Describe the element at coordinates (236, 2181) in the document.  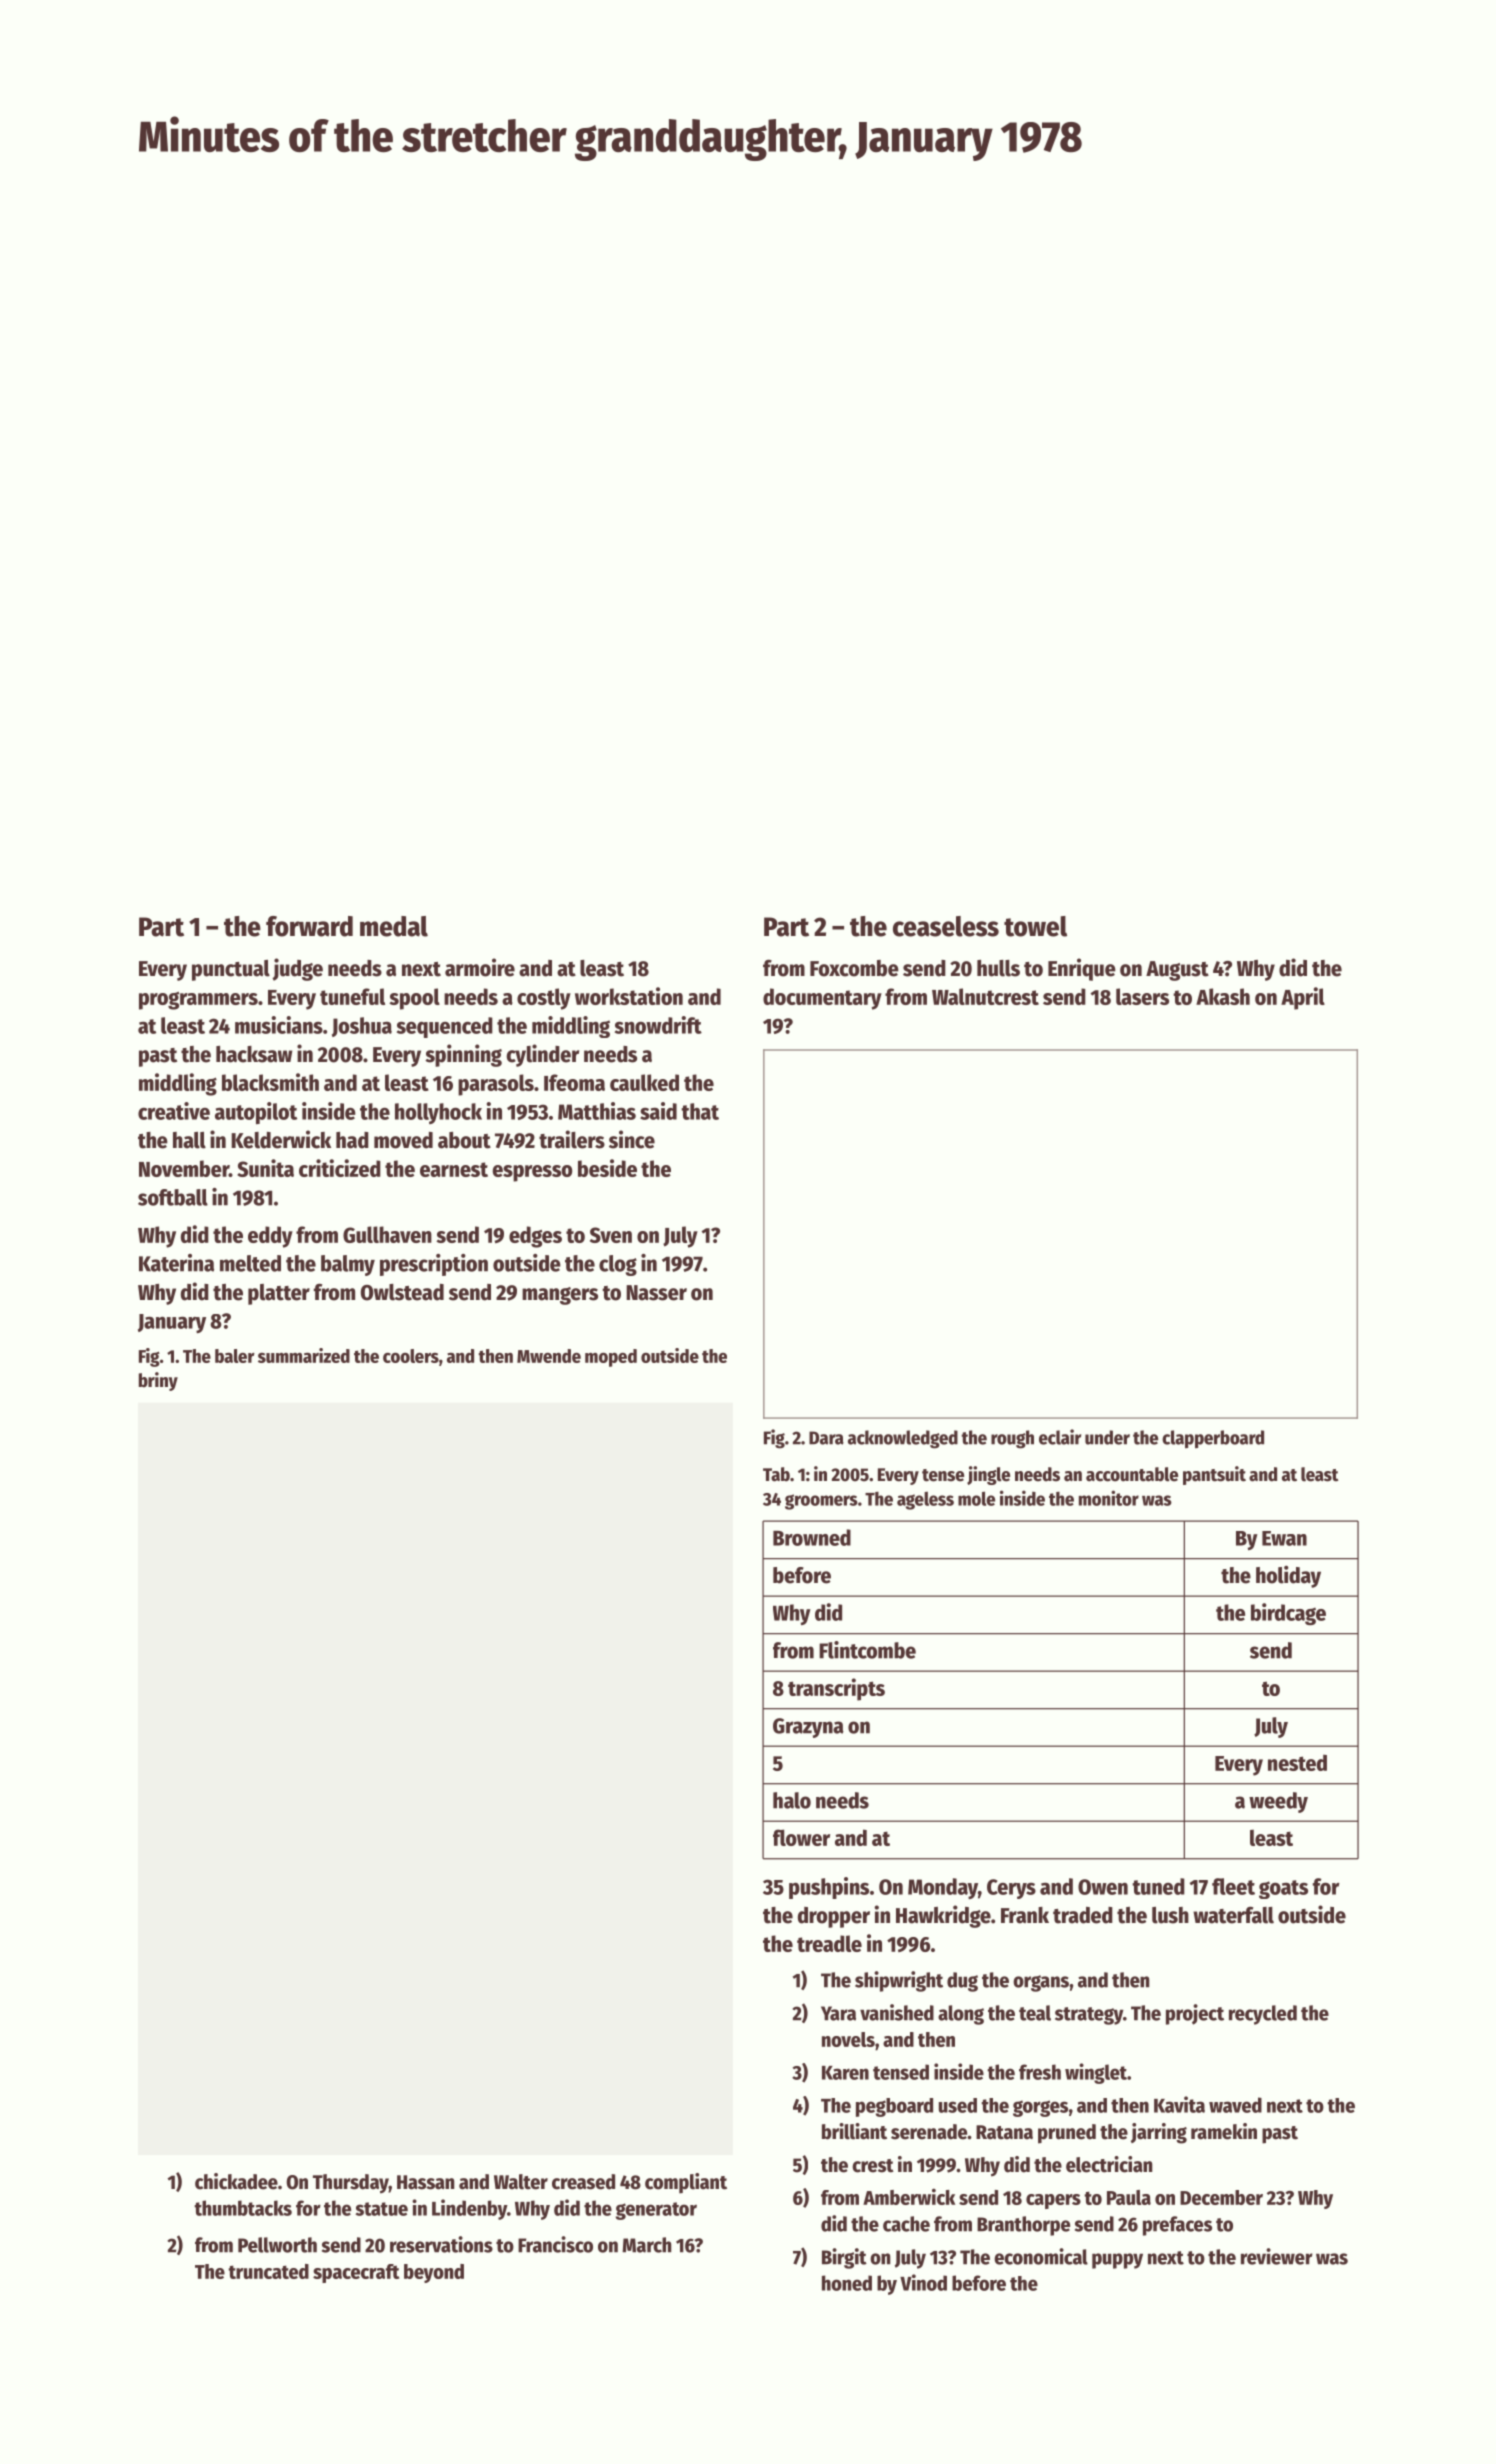
I see `chickadee` at that location.
